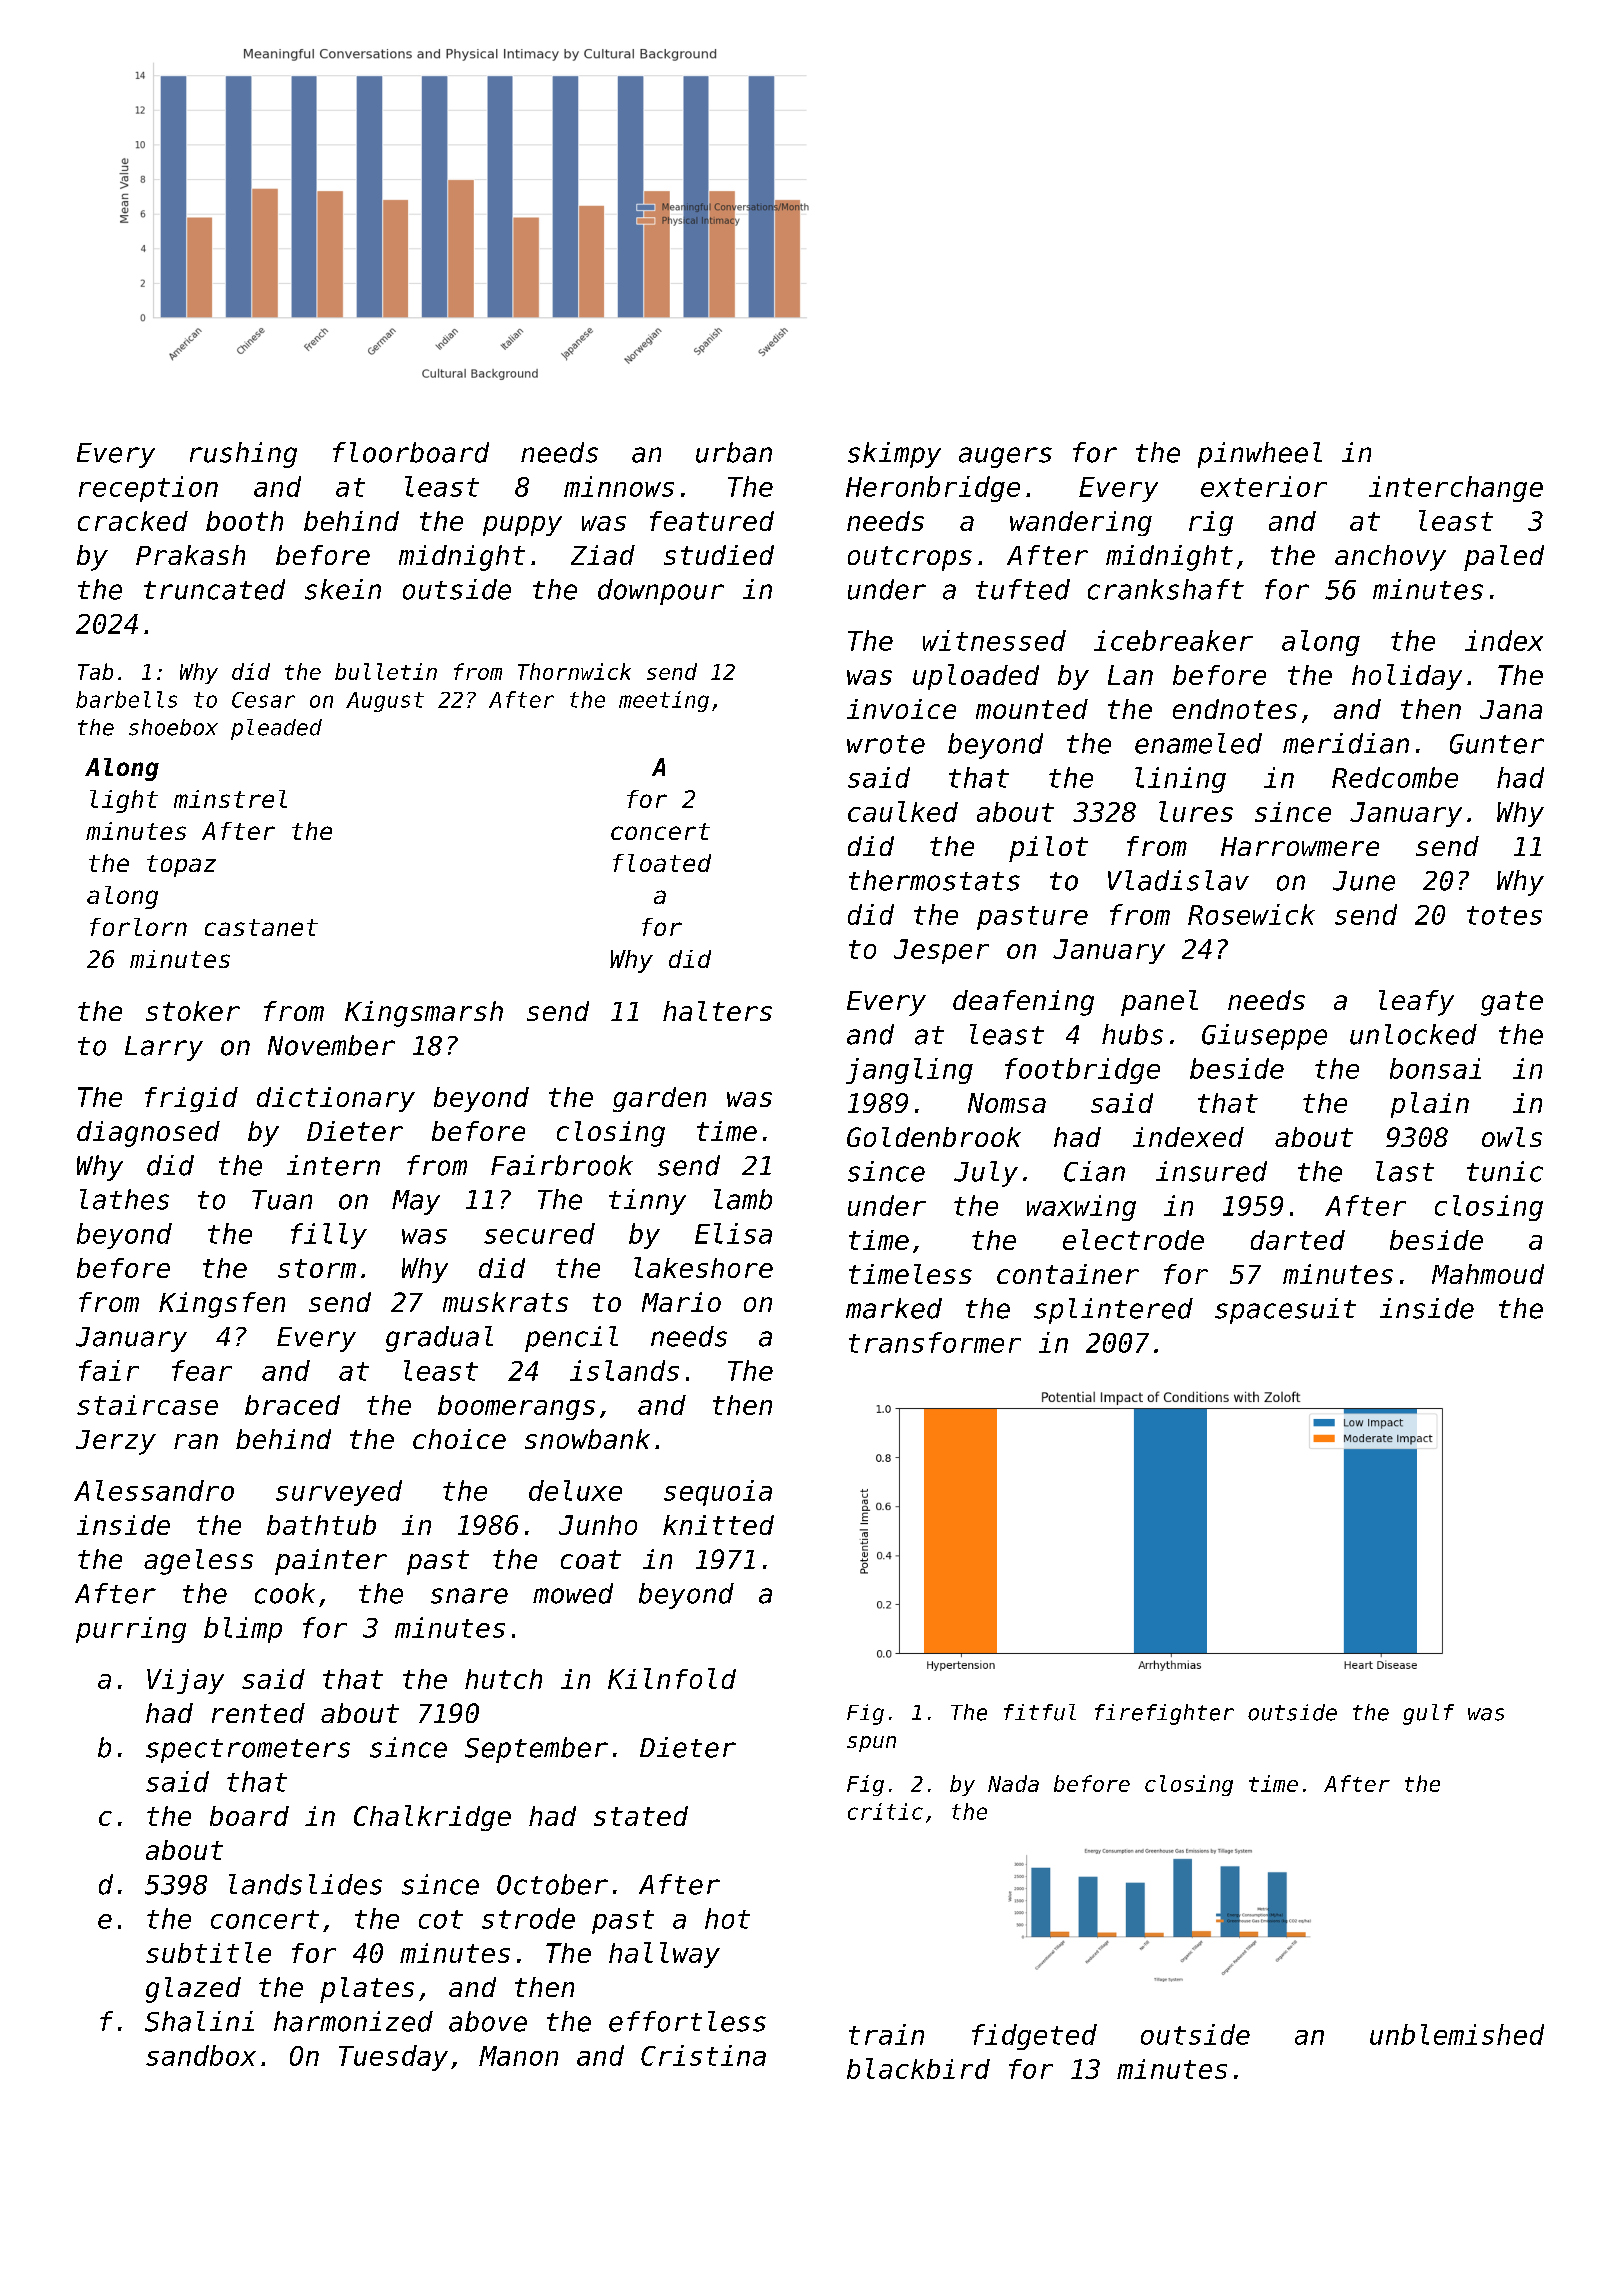  Describe the element at coordinates (248, 1751) in the page. I see `spectrometers` at that location.
